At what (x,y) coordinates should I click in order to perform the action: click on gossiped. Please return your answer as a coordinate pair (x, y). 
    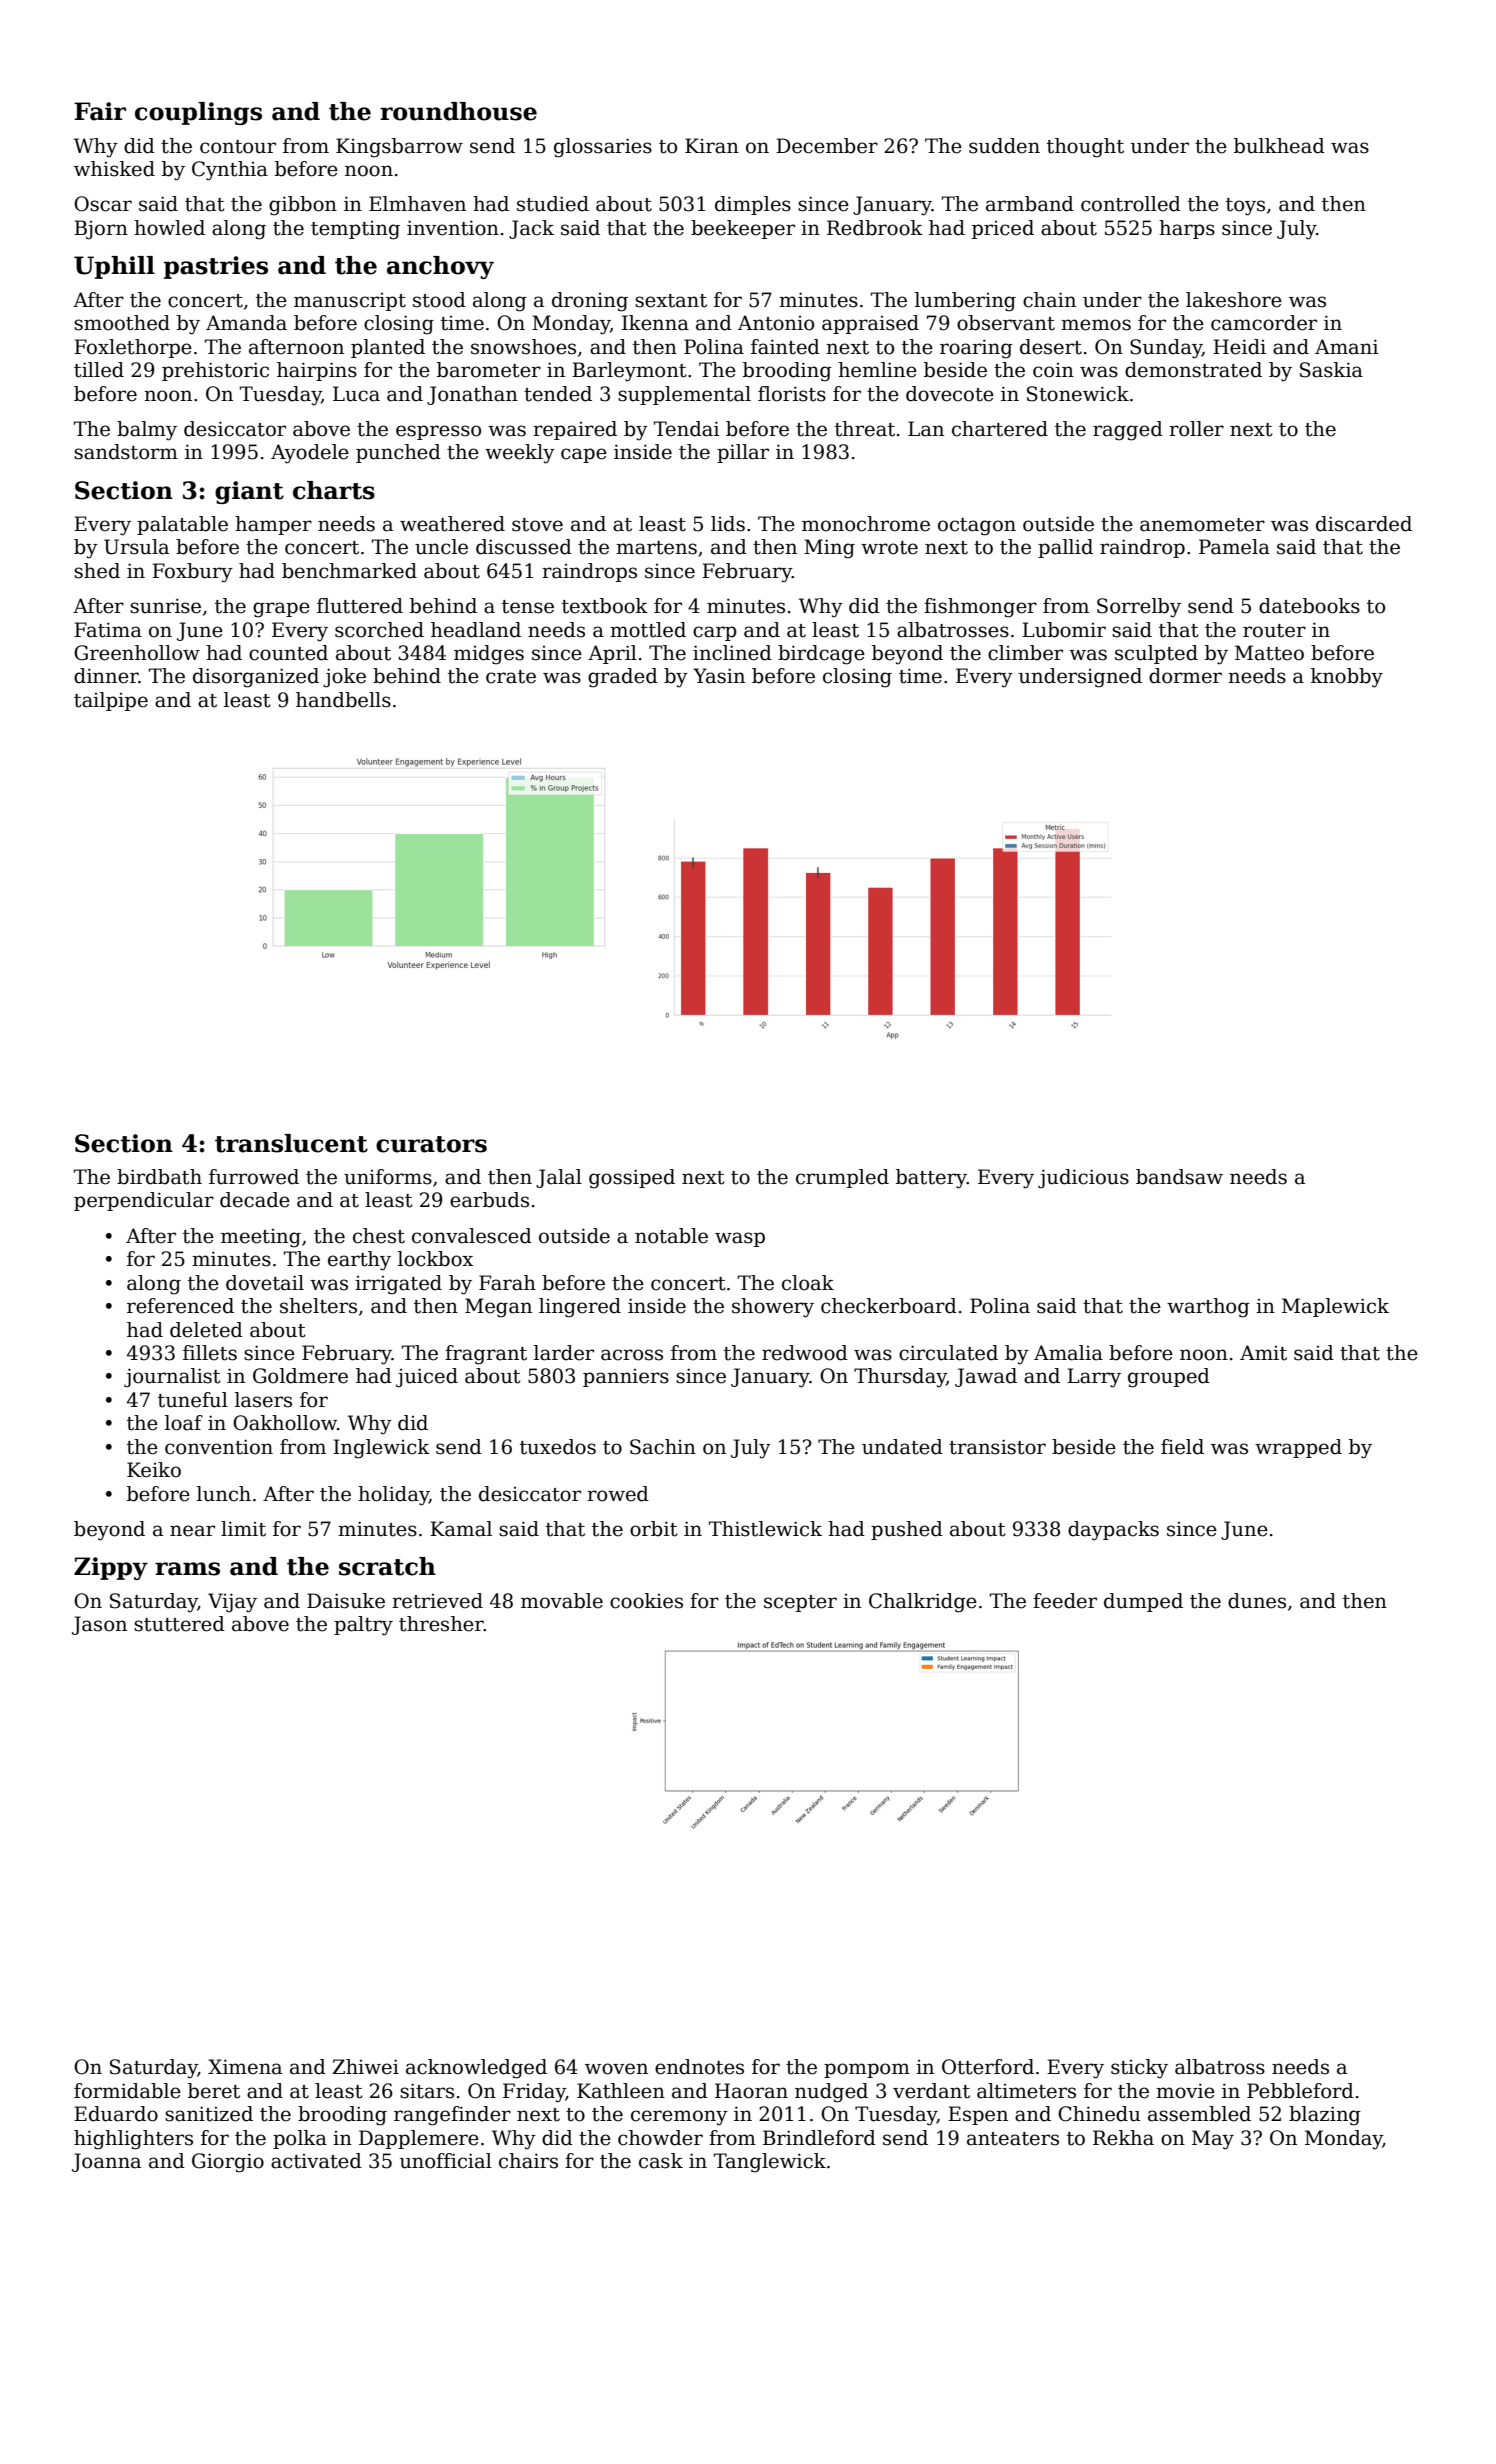
    Looking at the image, I should click on (632, 1179).
